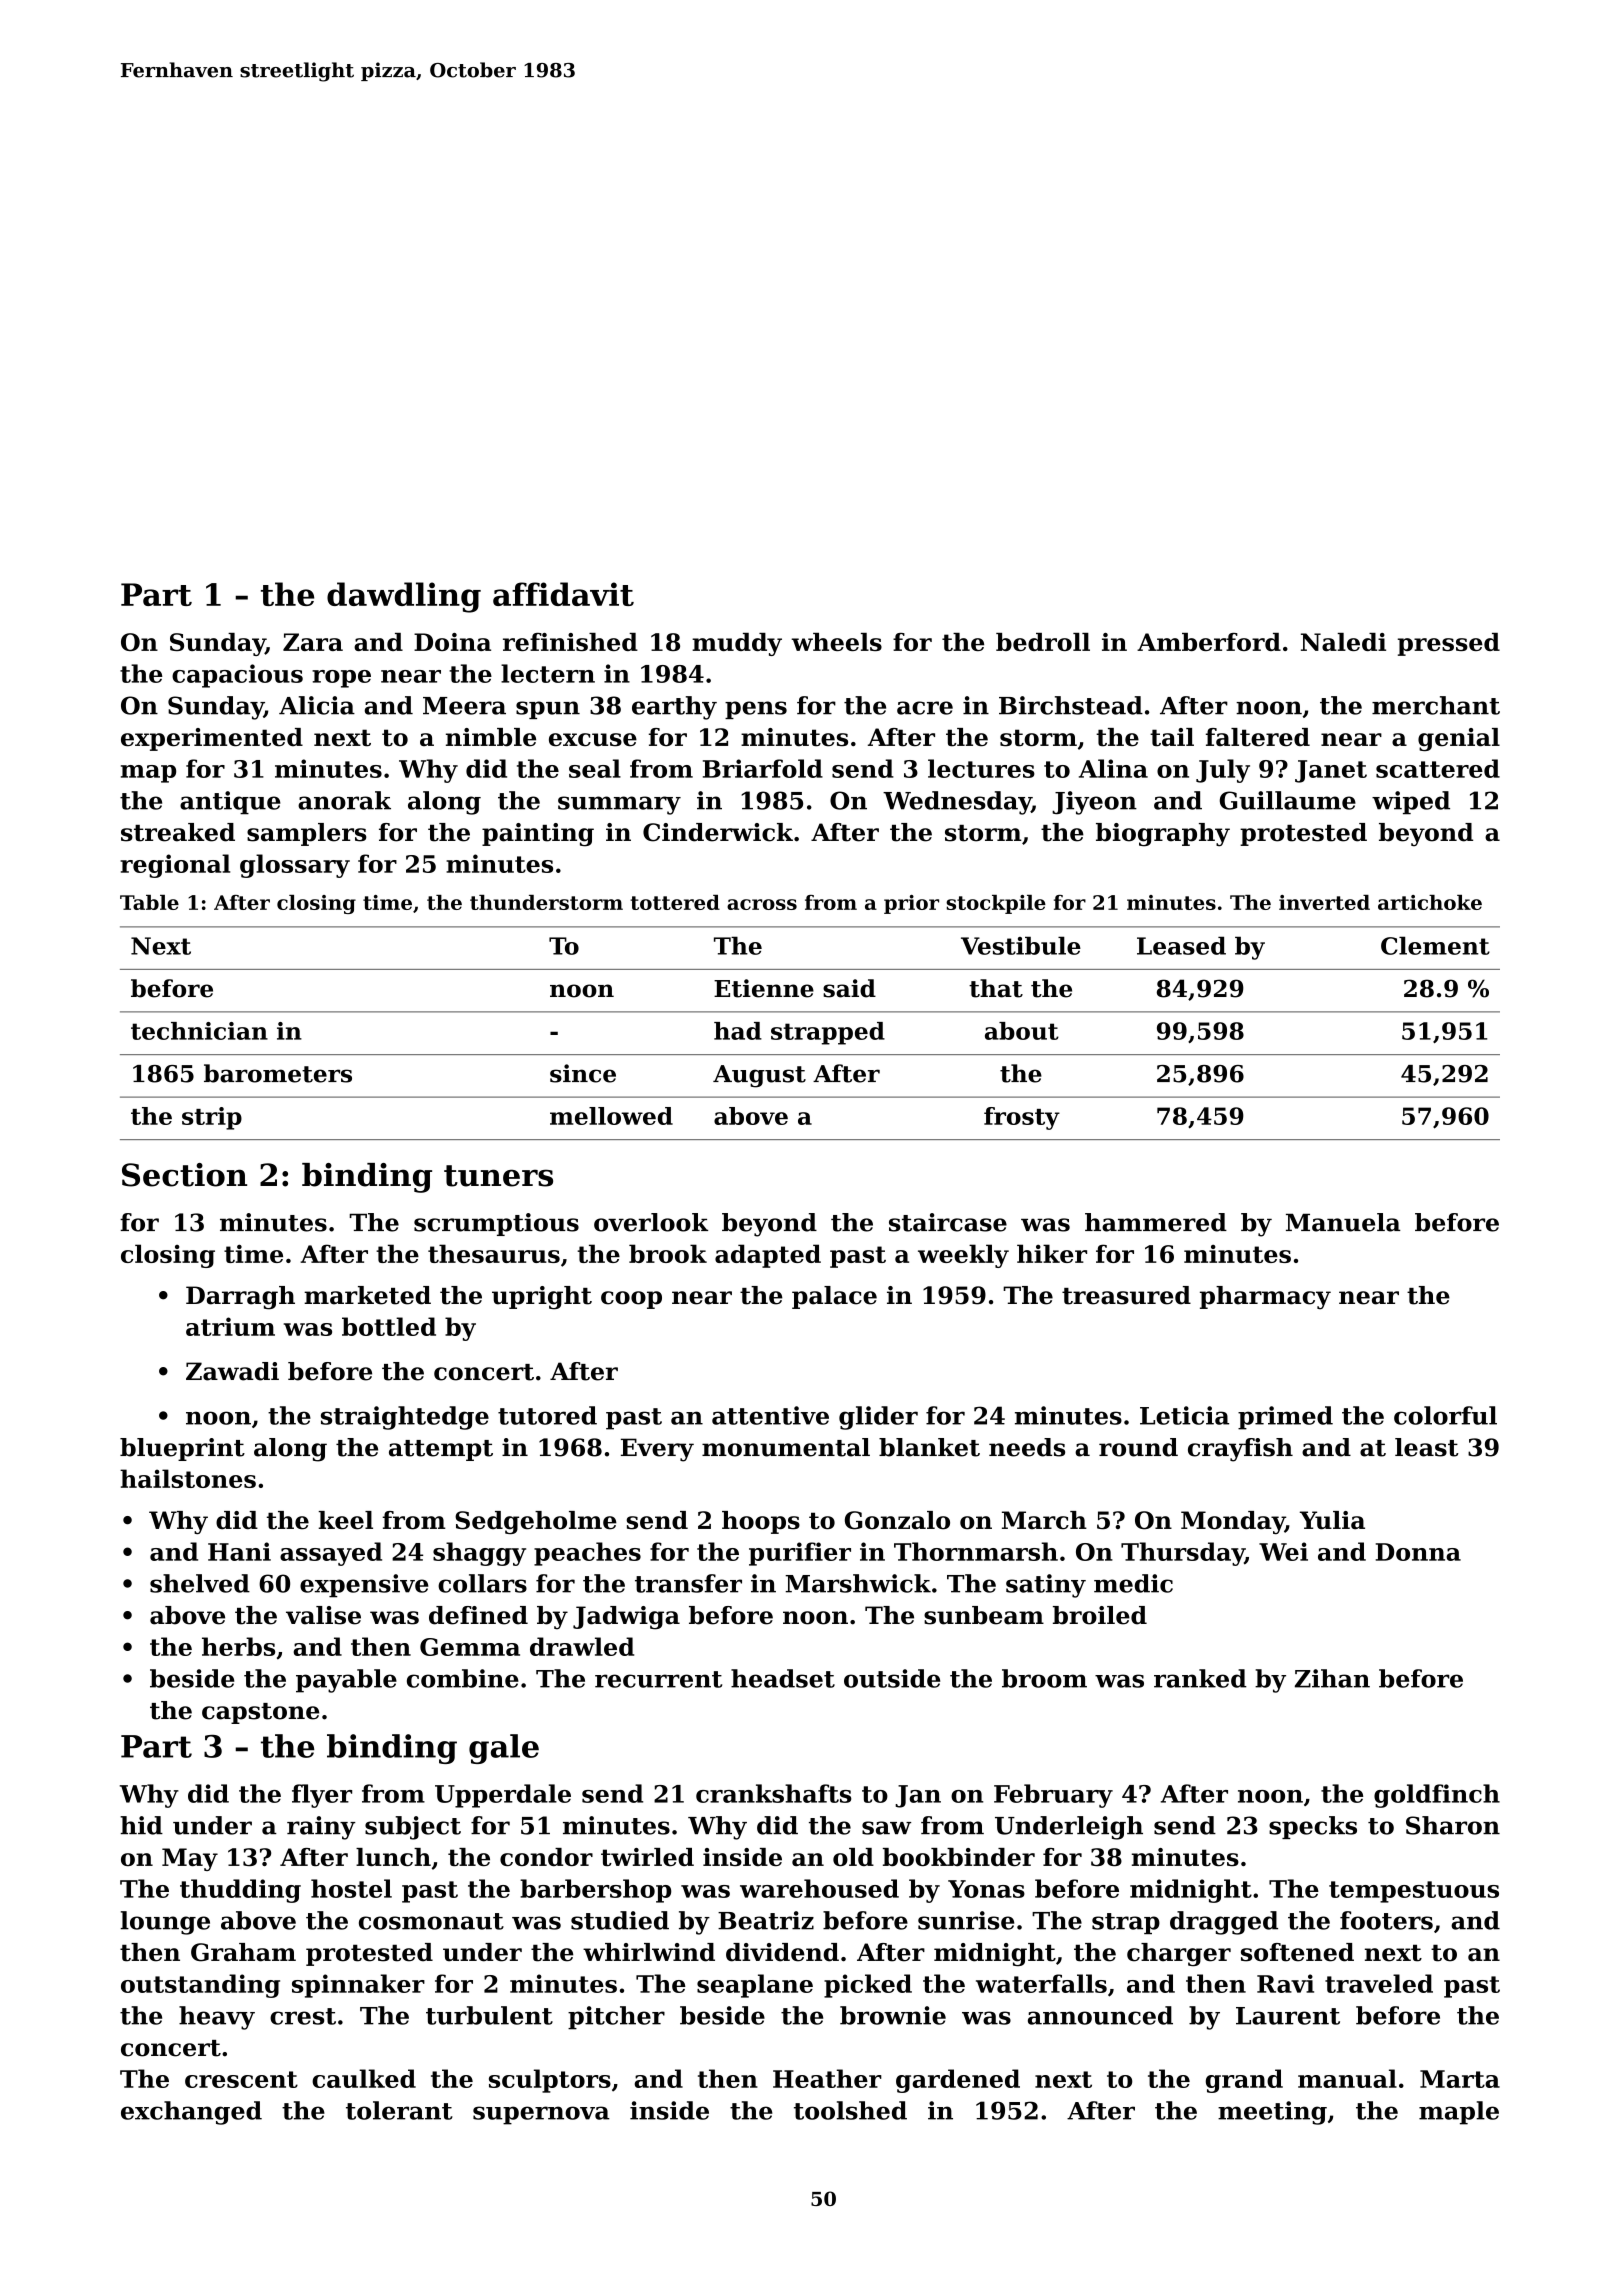  Describe the element at coordinates (317, 705) in the document. I see `Alicia` at that location.
